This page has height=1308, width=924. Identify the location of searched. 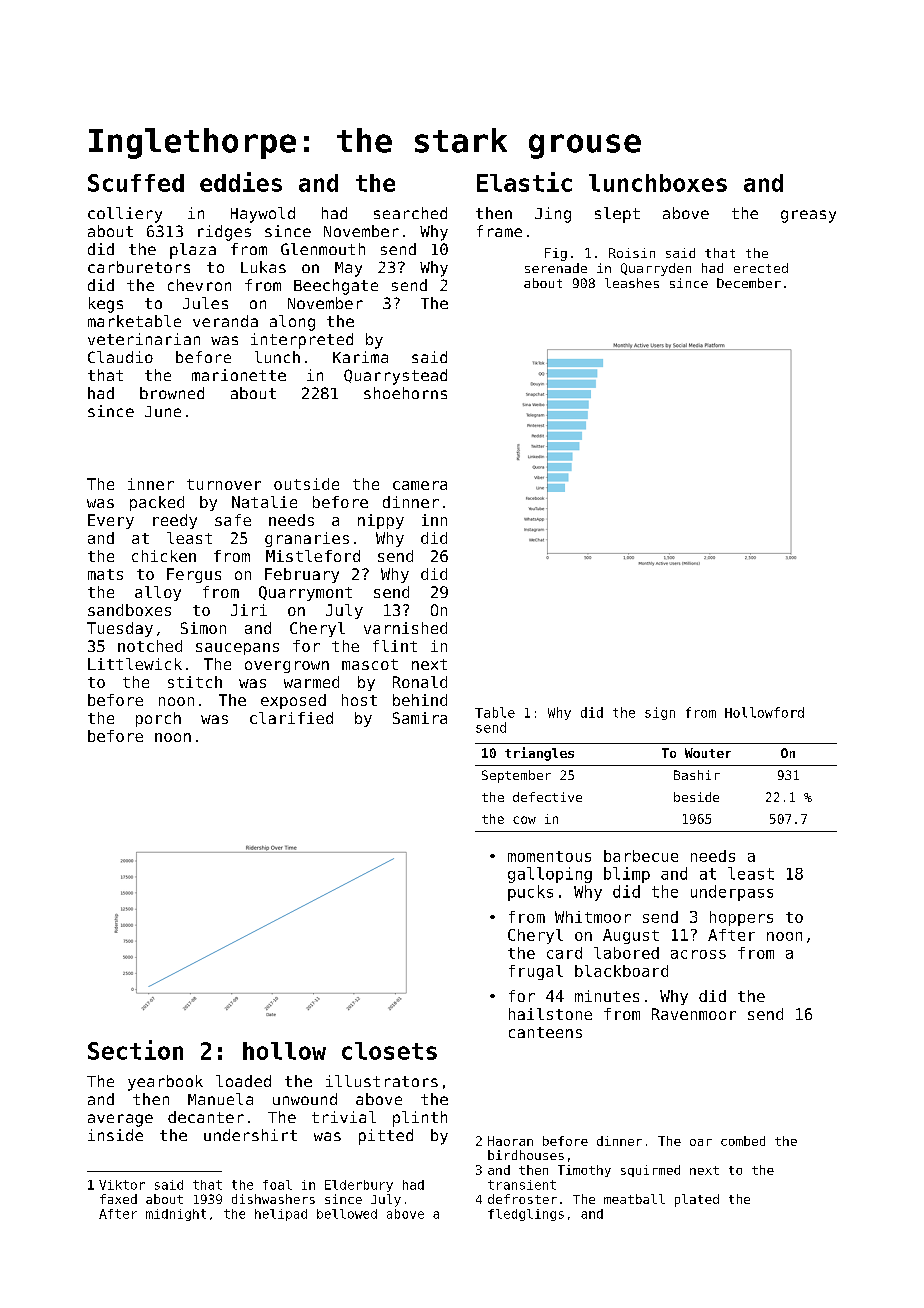
(410, 213).
